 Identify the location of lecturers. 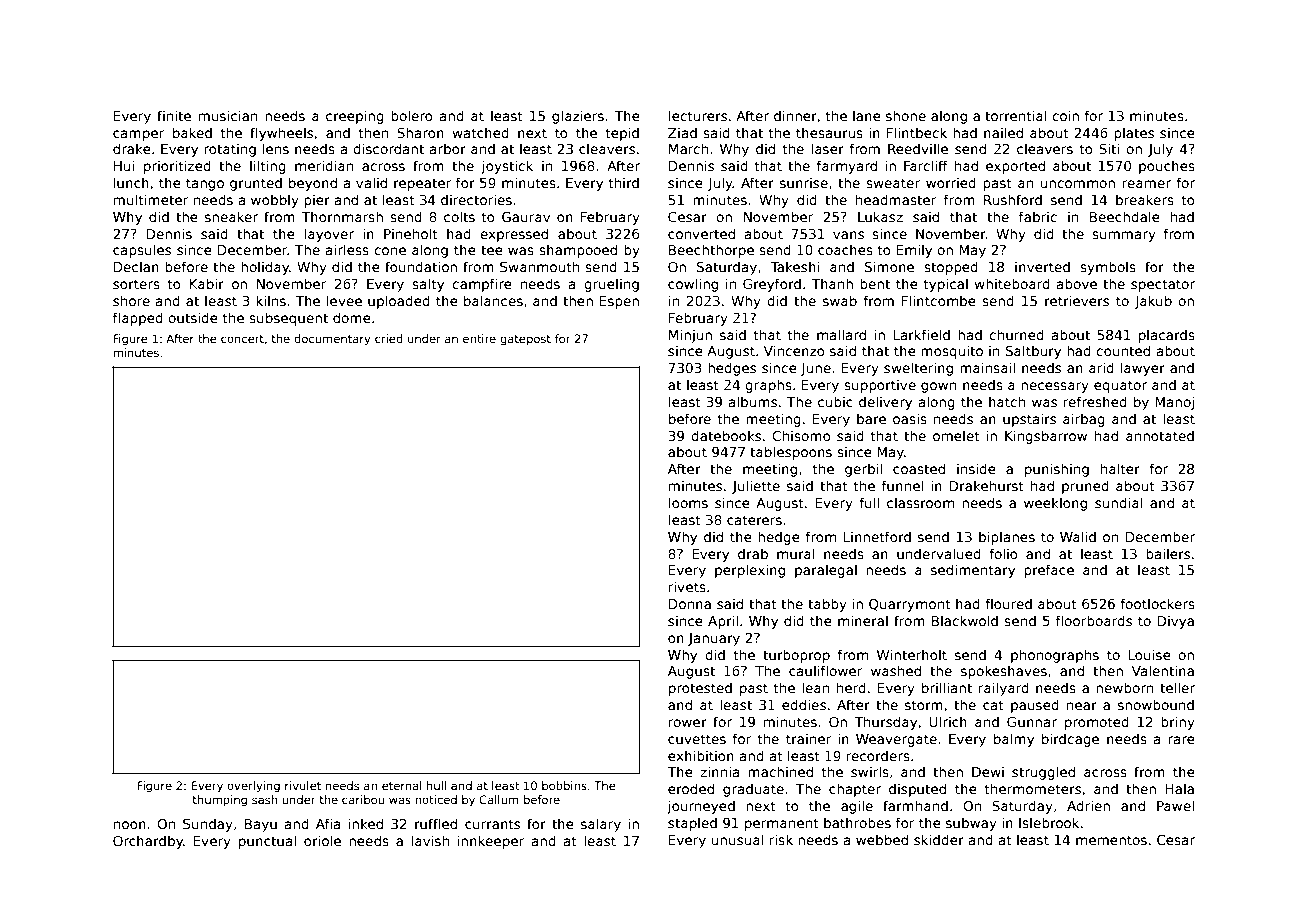
(698, 115).
